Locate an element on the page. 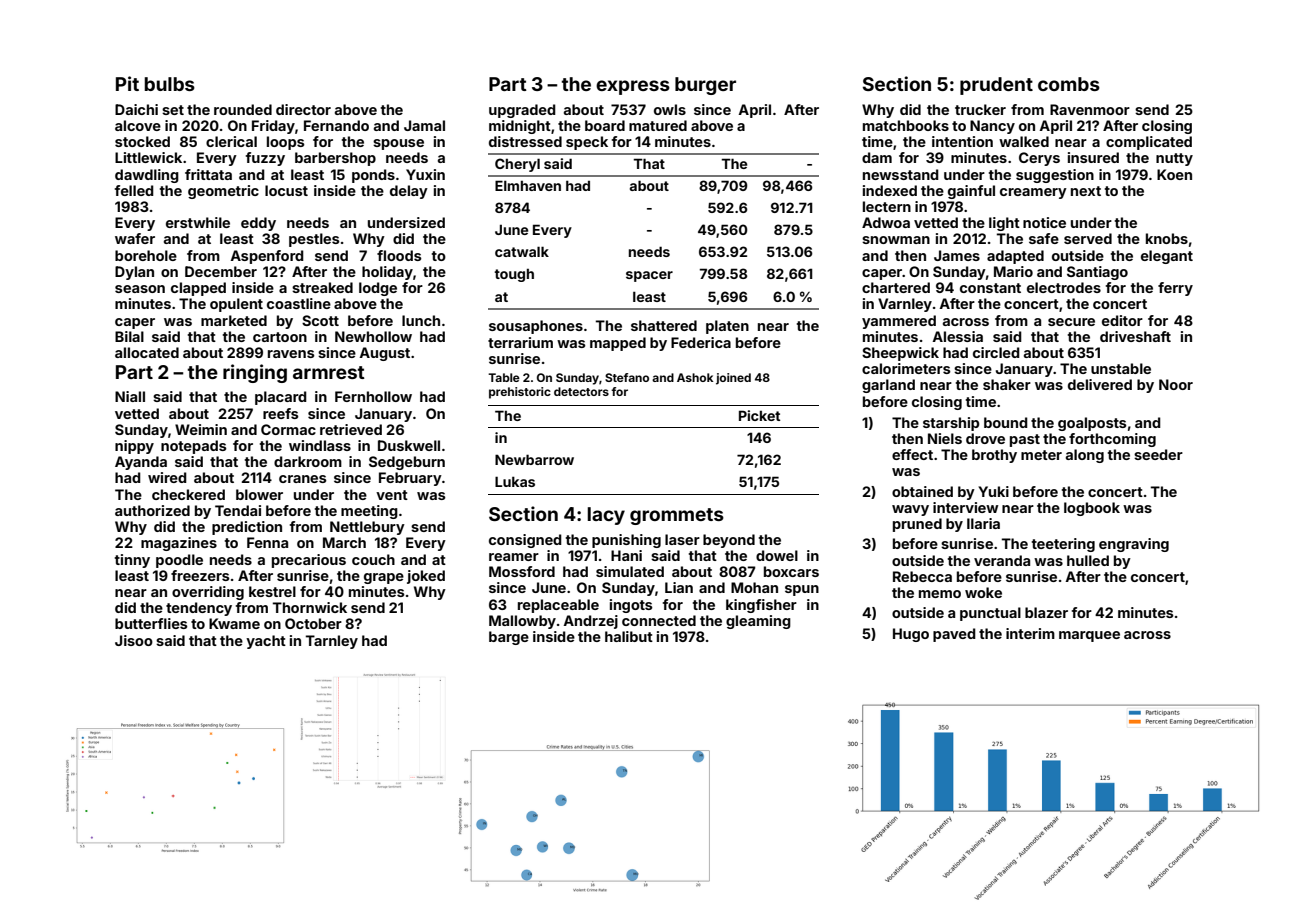 The height and width of the document is (924, 1308). platen is located at coordinates (727, 327).
